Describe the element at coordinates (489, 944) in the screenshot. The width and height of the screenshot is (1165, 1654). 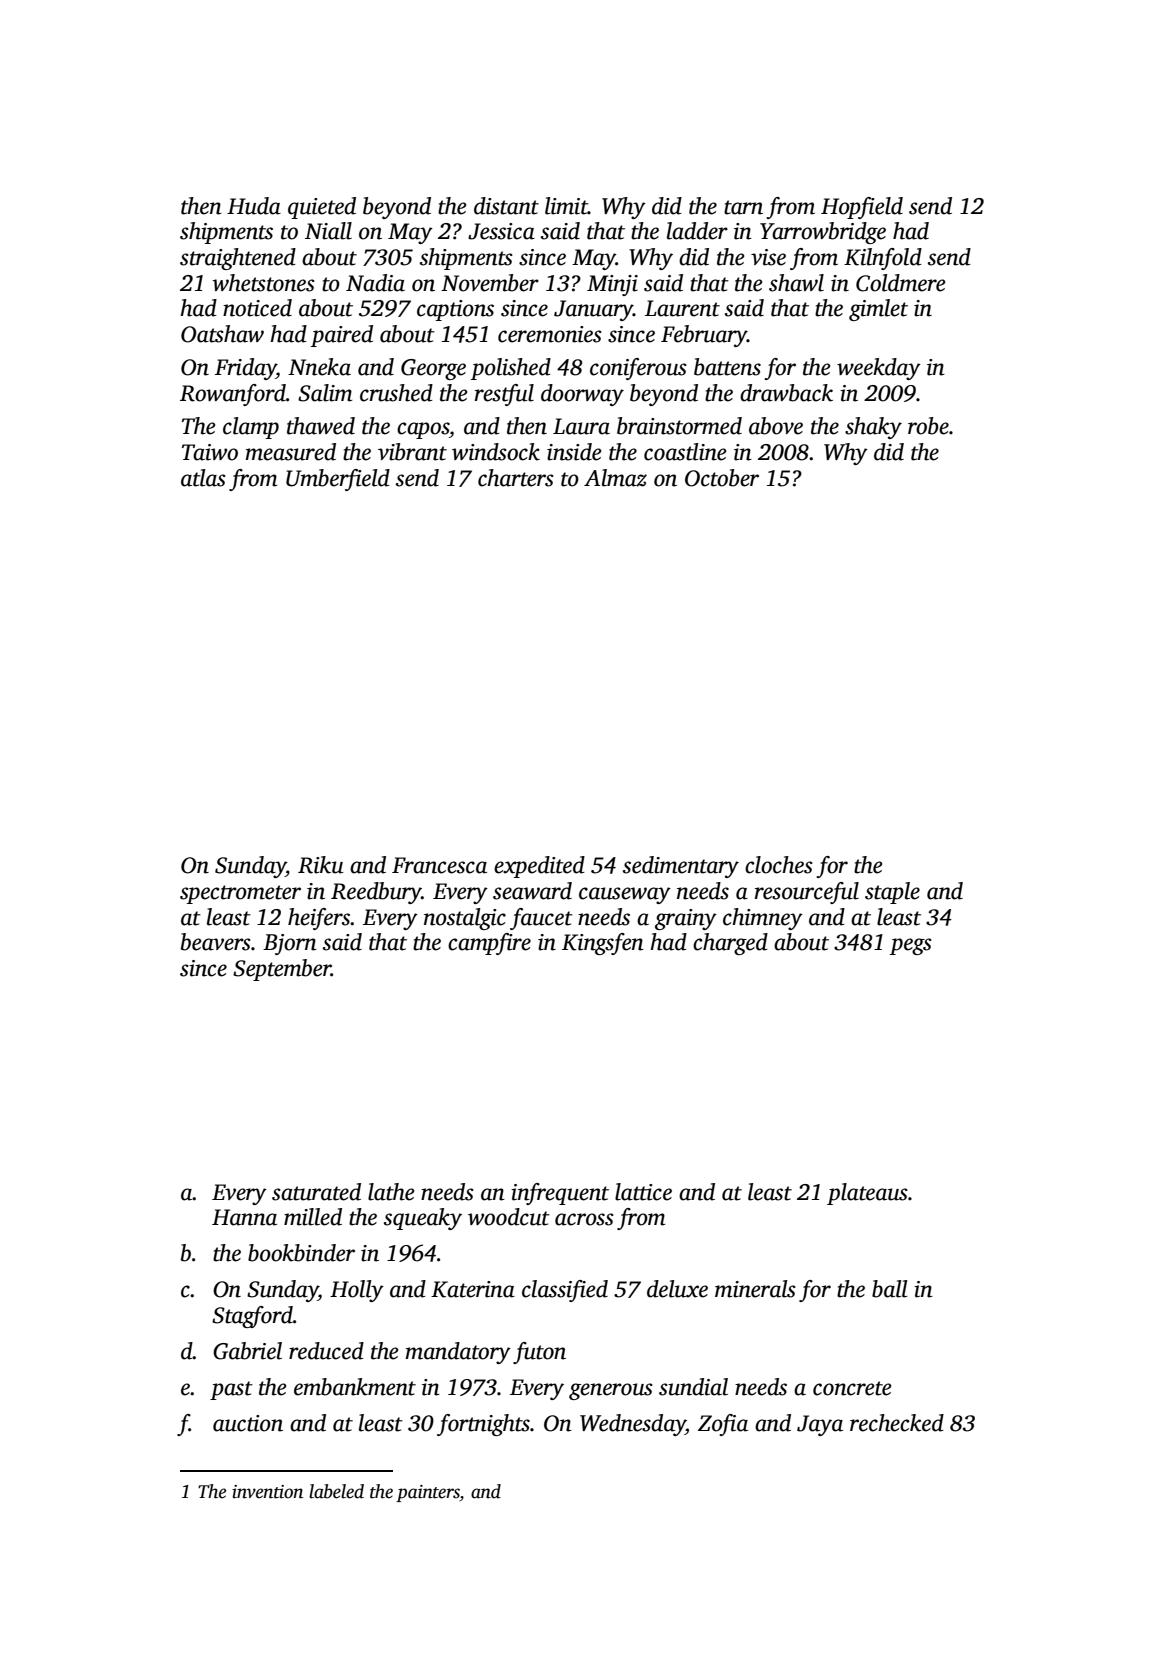
I see `campfire` at that location.
